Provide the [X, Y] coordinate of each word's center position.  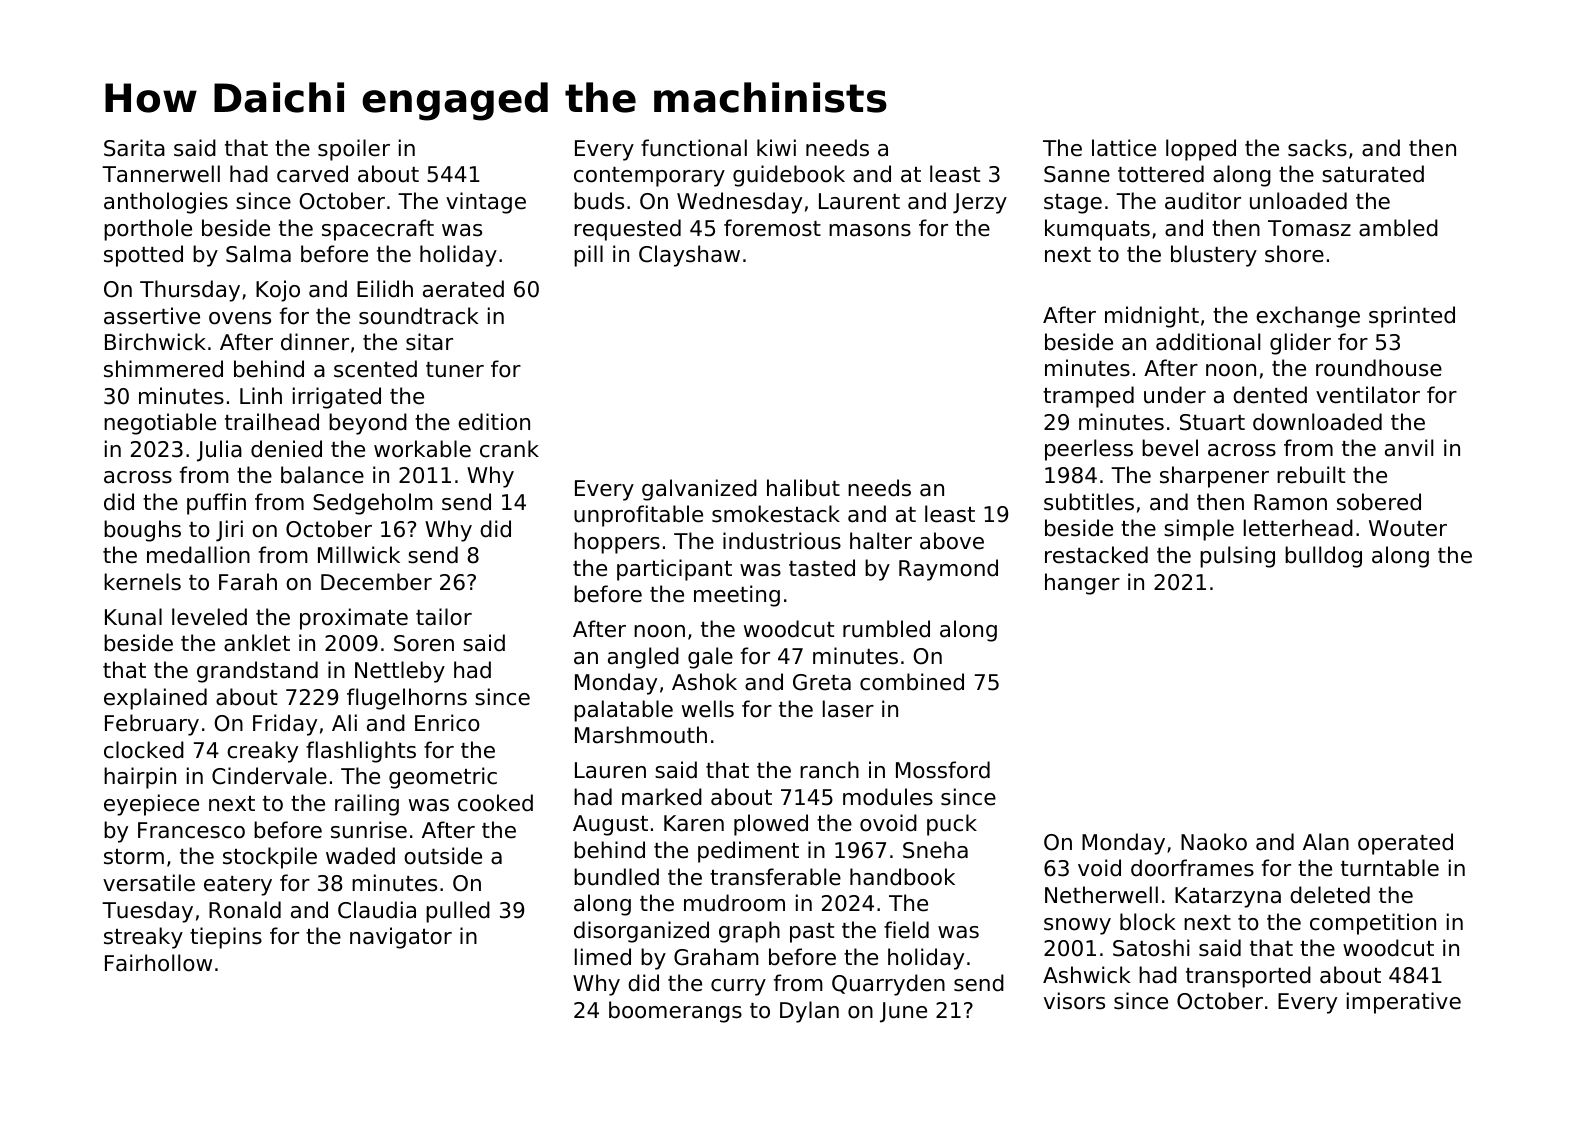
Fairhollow [158, 963]
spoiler [354, 150]
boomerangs [675, 1012]
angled [643, 658]
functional [694, 148]
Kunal [133, 617]
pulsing [1237, 557]
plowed [771, 825]
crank [509, 449]
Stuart [1212, 422]
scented [375, 369]
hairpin [140, 778]
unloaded [1298, 201]
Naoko [1214, 842]
